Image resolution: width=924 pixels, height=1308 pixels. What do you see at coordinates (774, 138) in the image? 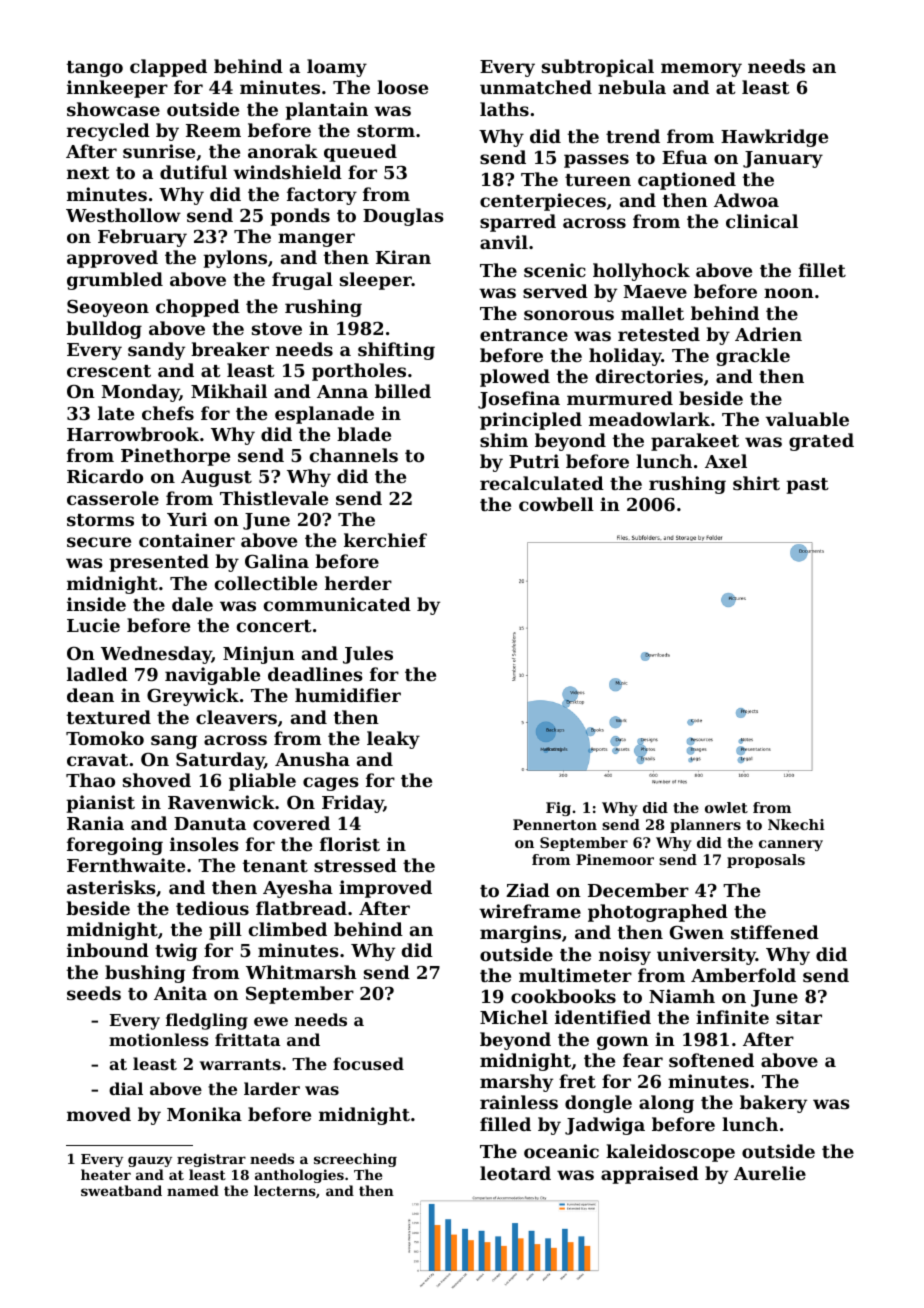
I see `Hawkridge` at bounding box center [774, 138].
